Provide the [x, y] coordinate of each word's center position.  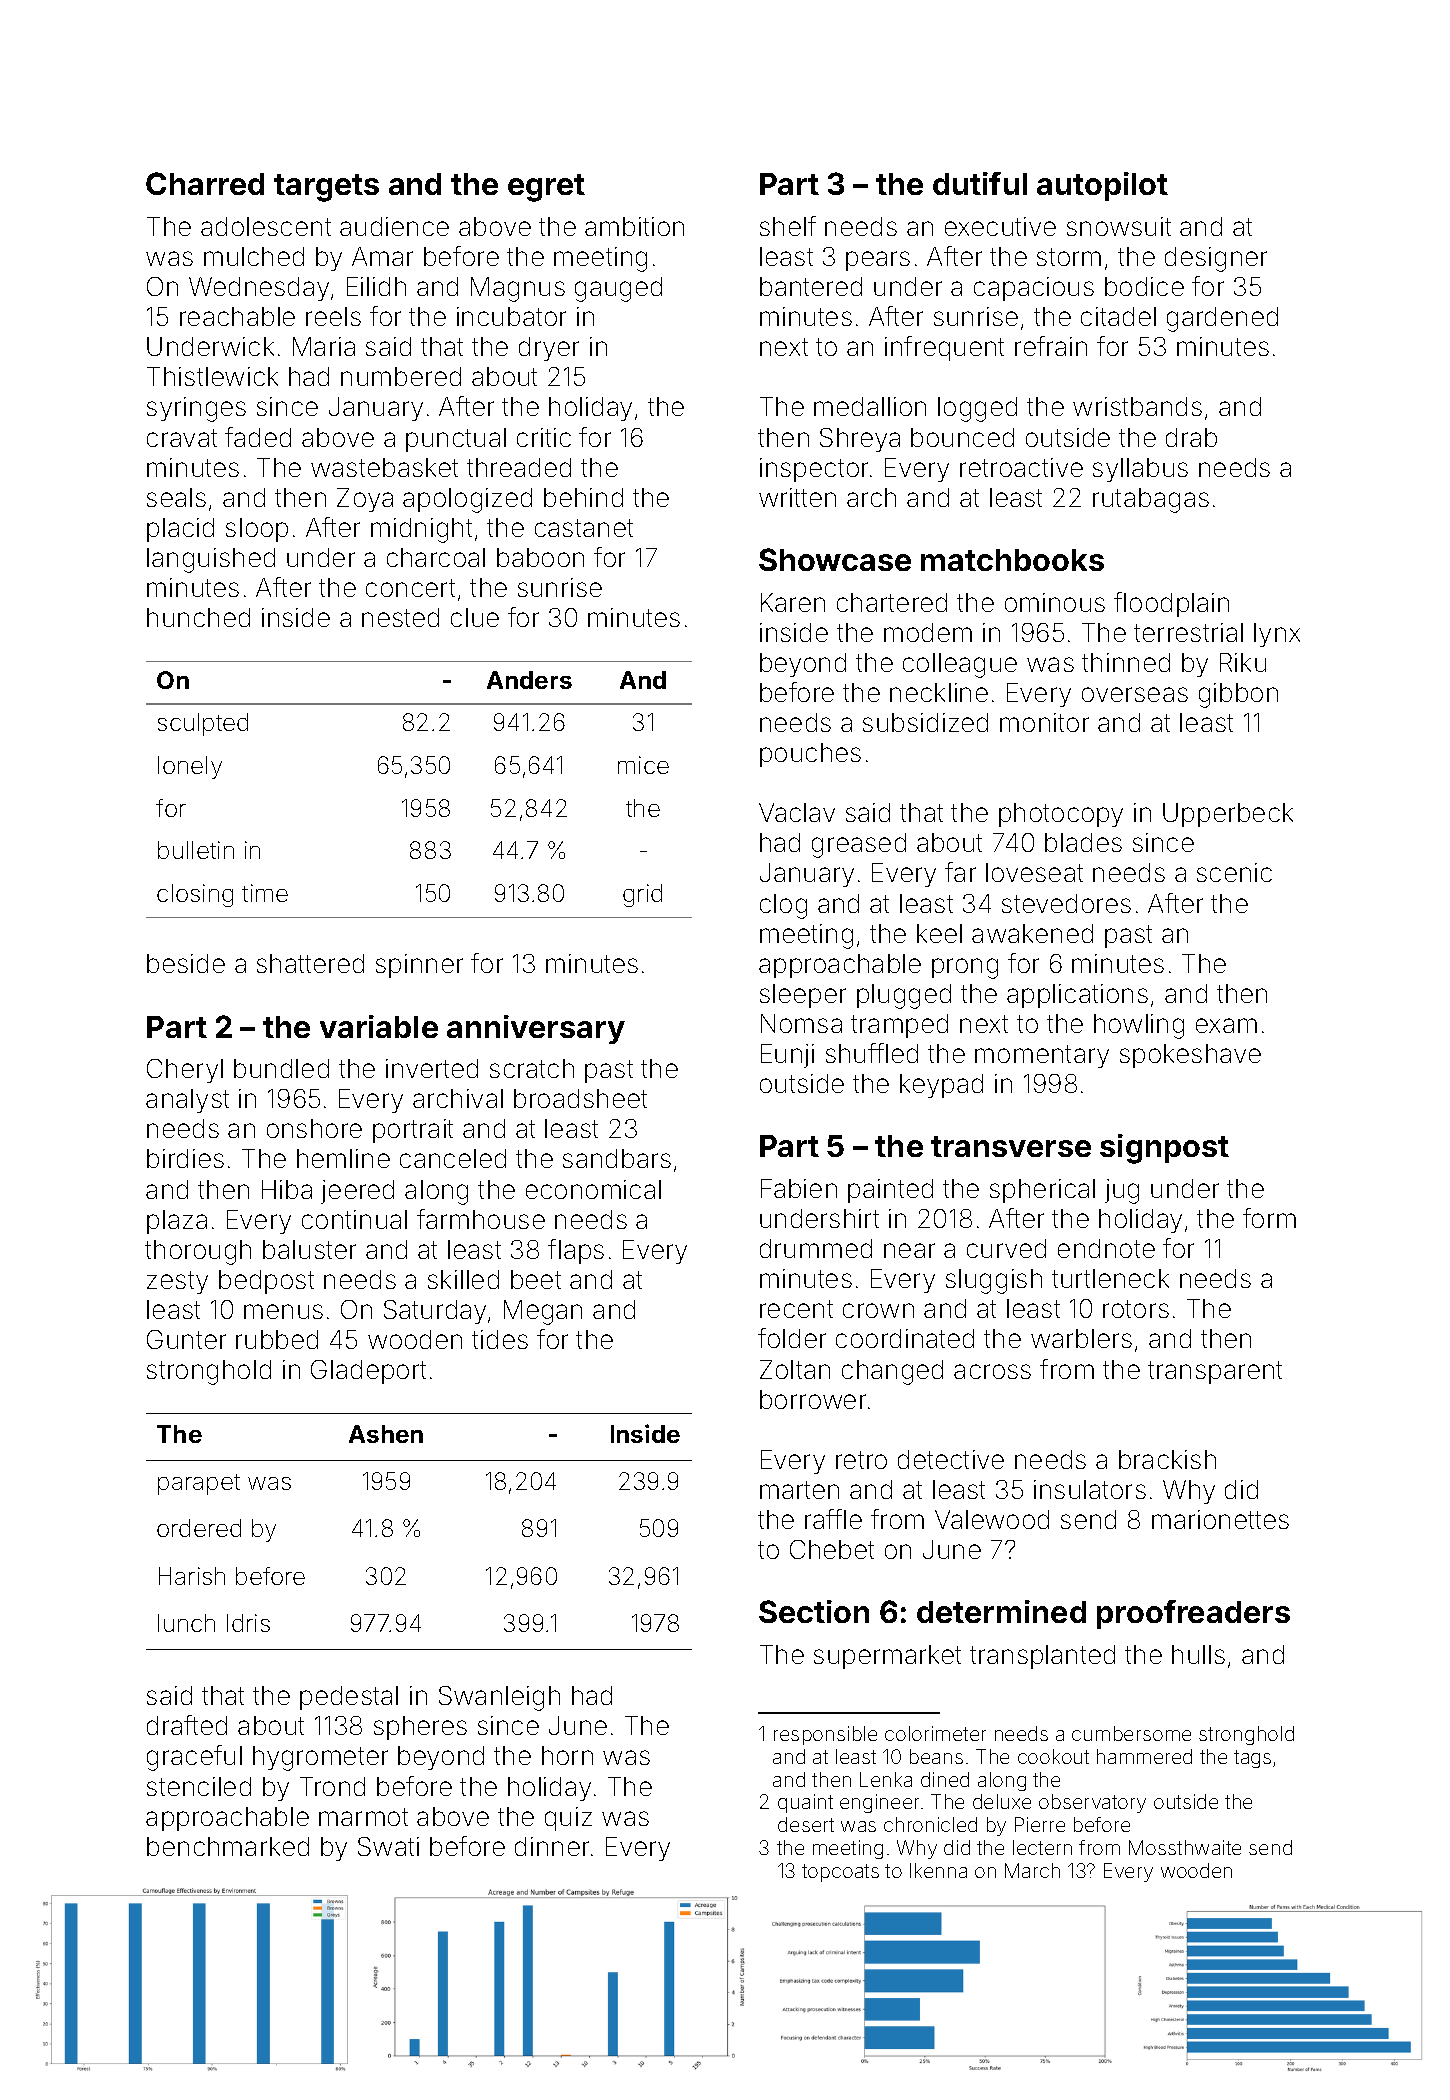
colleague [960, 665]
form [1269, 1218]
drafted [187, 1725]
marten [799, 1490]
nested [400, 617]
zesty [177, 1282]
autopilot [1102, 186]
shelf [788, 226]
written [797, 497]
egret [546, 188]
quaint [805, 1803]
